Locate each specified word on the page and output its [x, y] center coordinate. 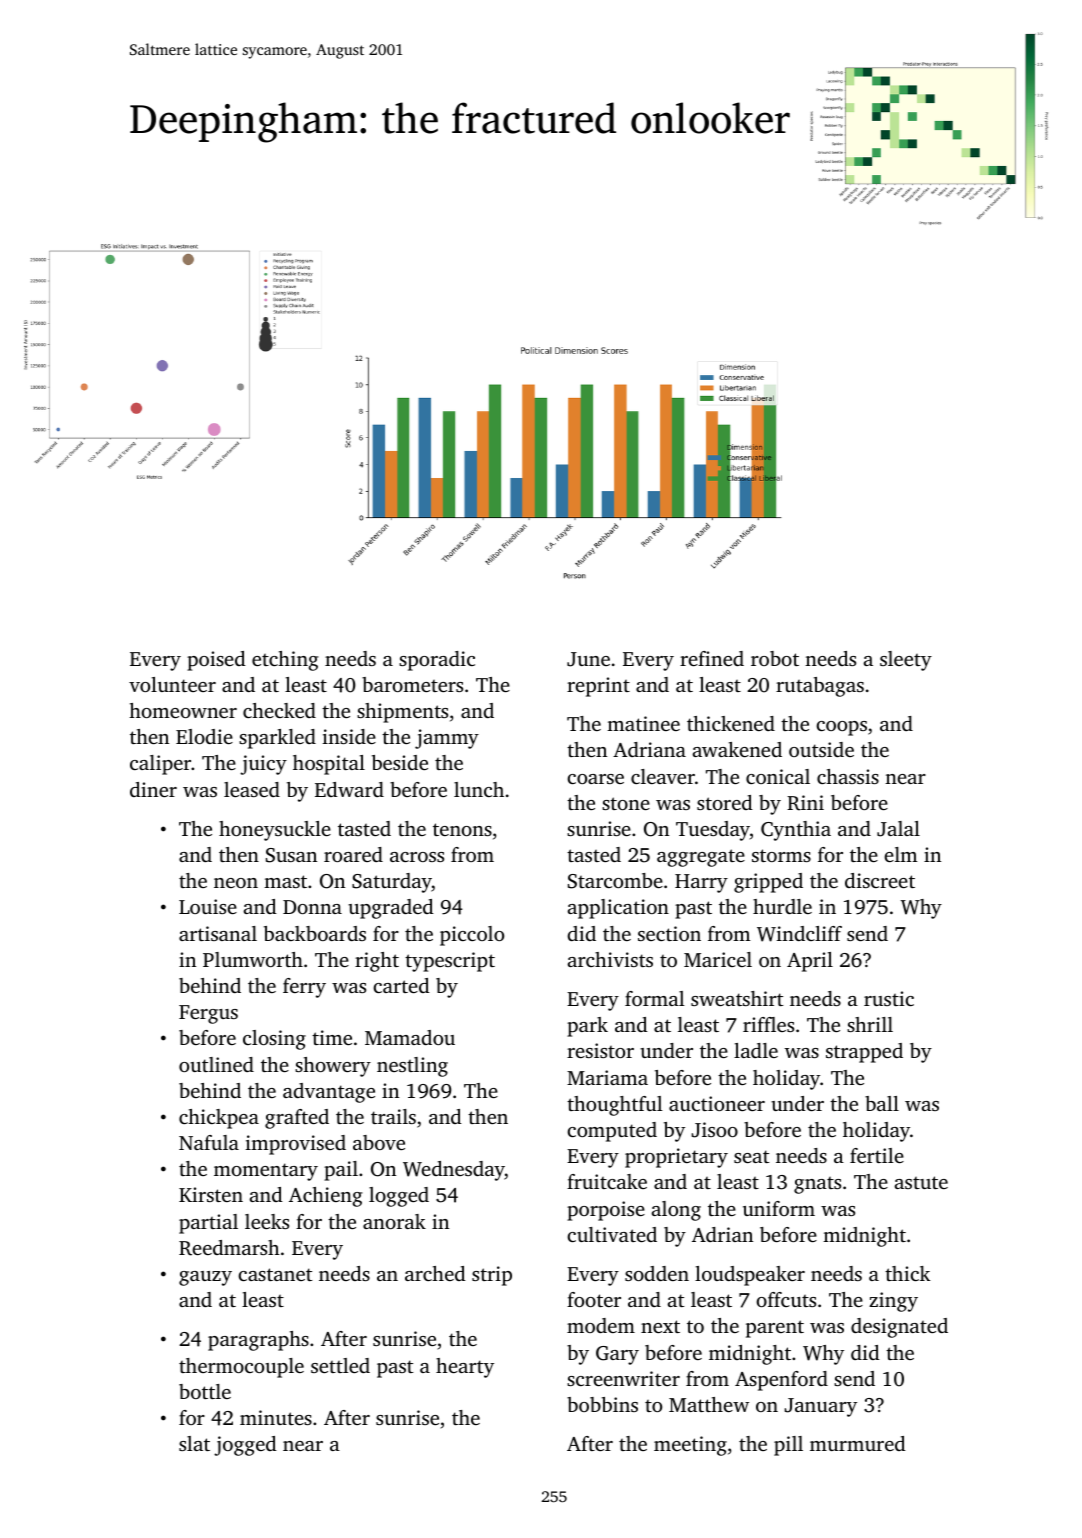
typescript [450, 962]
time [332, 1037]
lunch [479, 789]
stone [626, 803]
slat [194, 1443]
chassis [848, 776]
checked [279, 710]
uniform [779, 1208]
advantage [329, 1093]
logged [399, 1197]
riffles [768, 1024]
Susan [291, 855]
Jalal [898, 829]
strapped [864, 1053]
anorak [394, 1221]
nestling [412, 1067]
